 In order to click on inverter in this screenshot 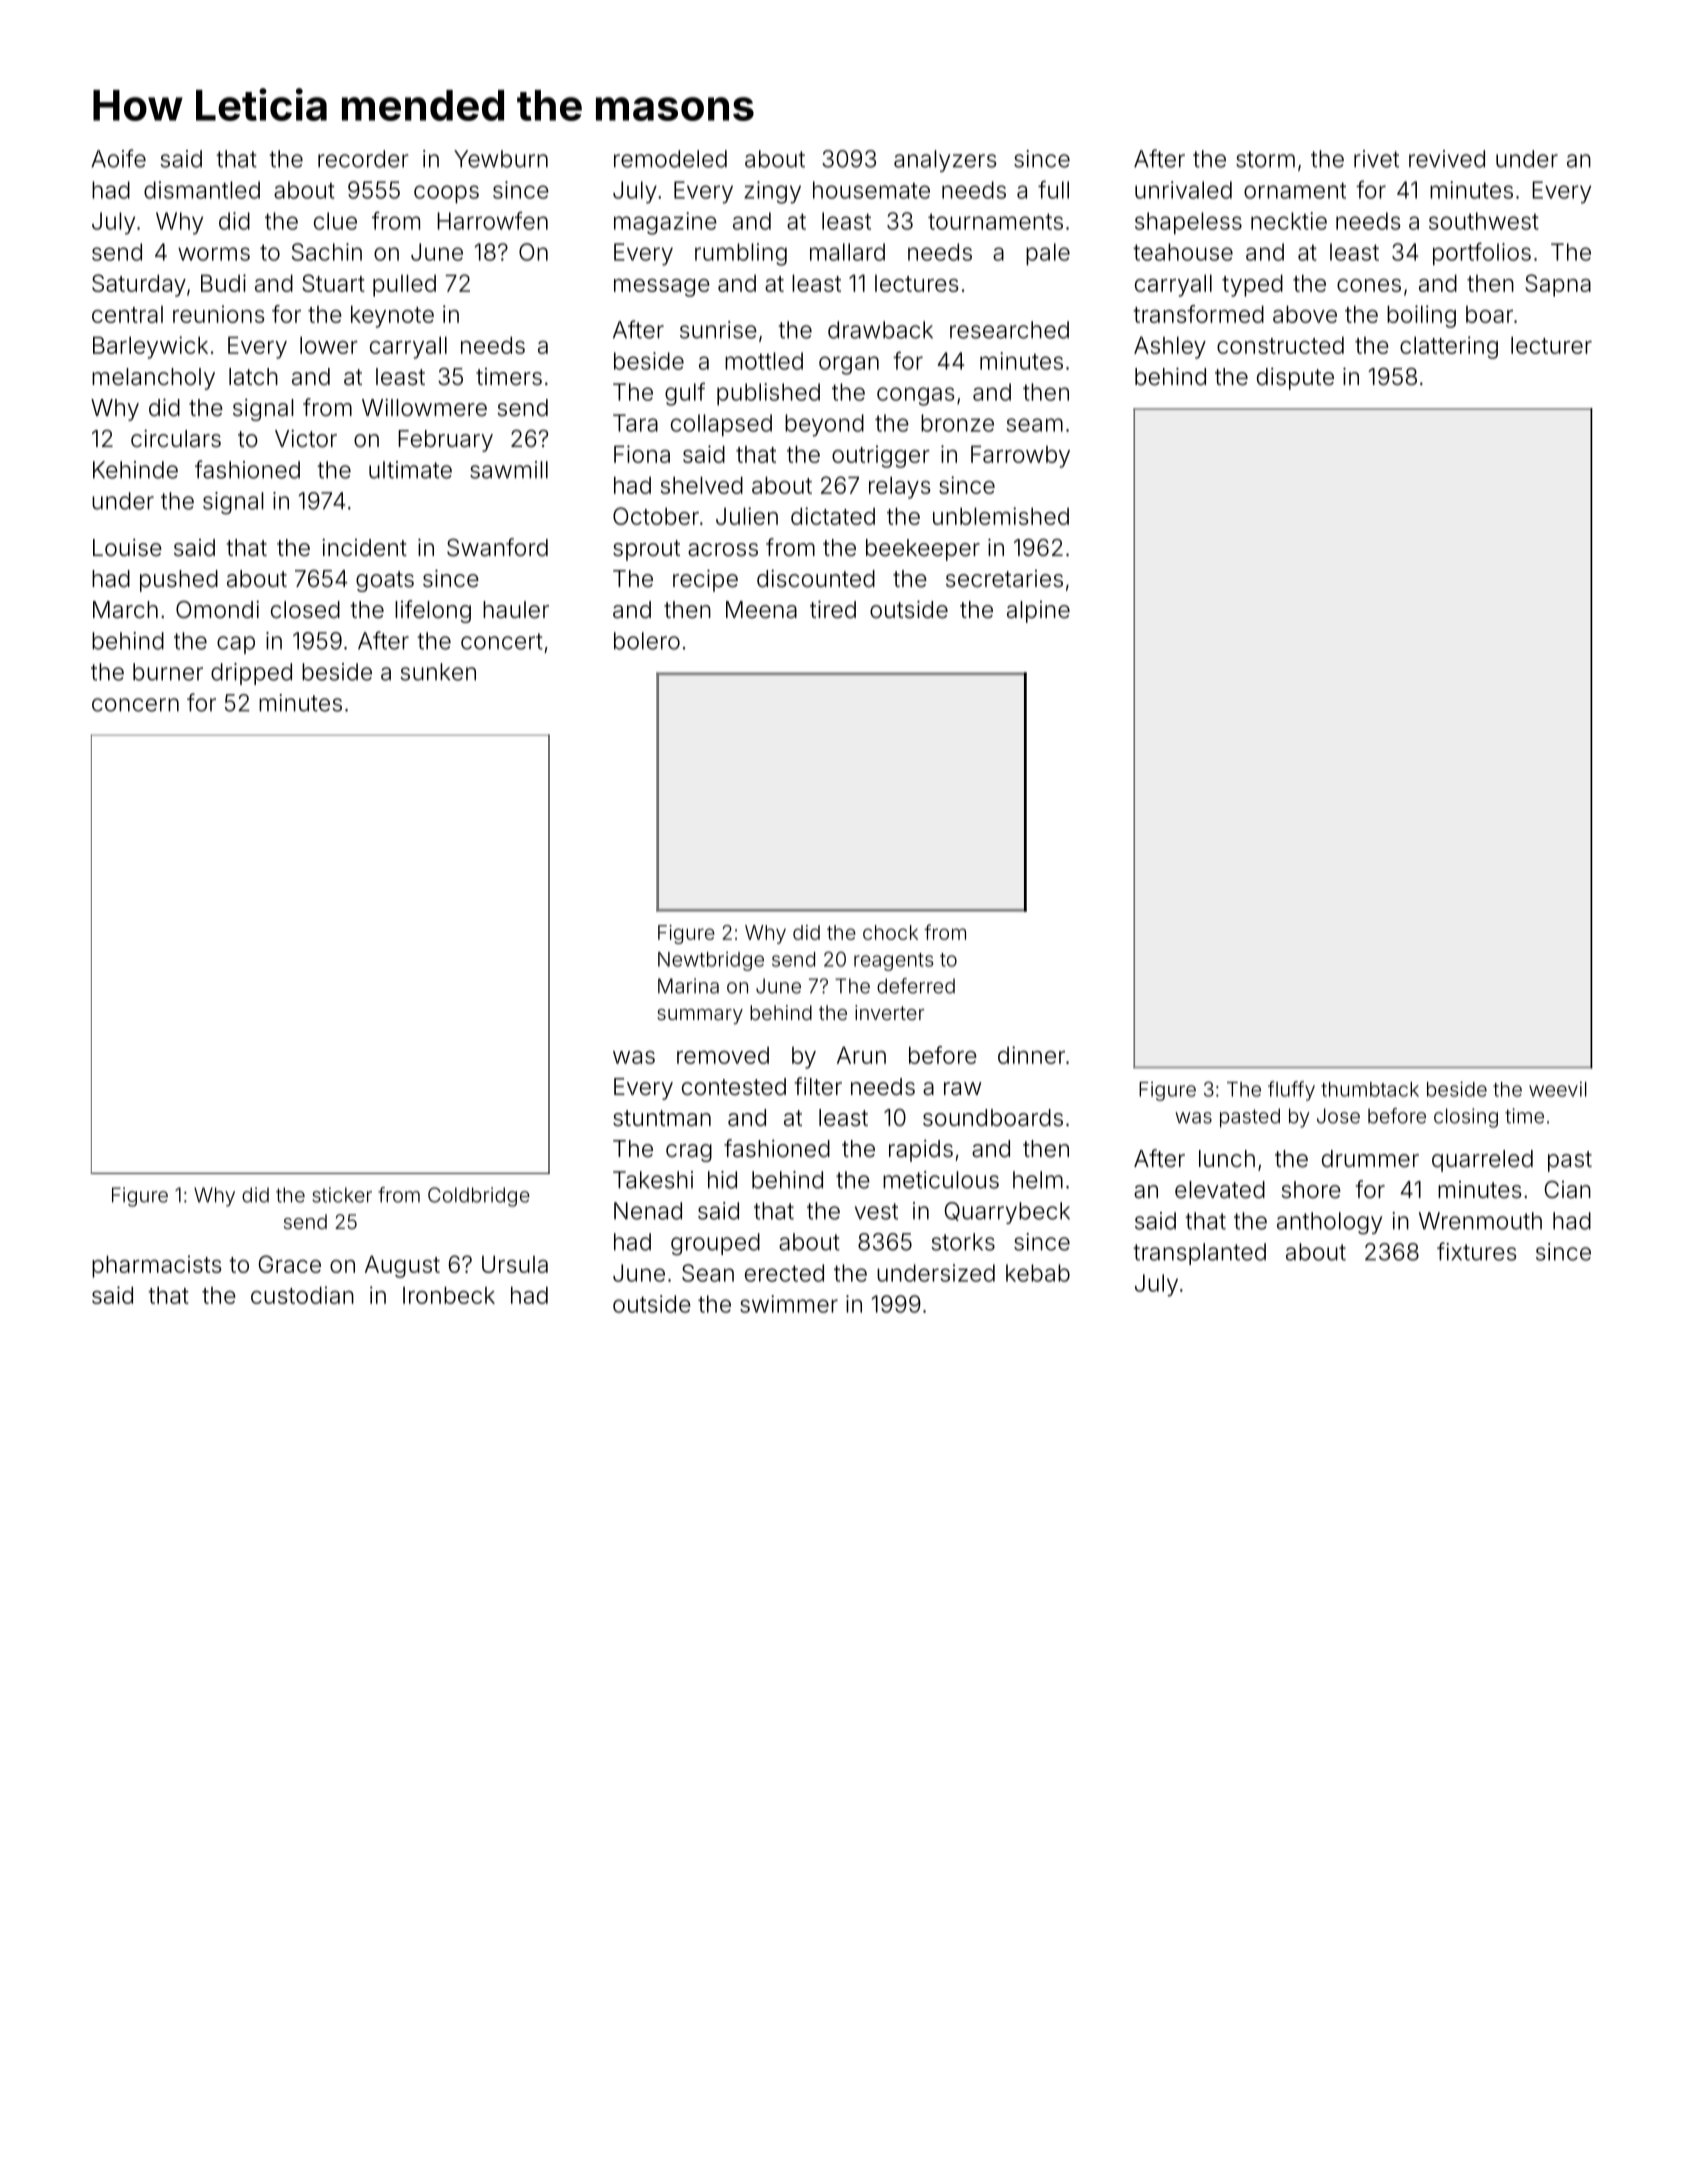, I will do `click(889, 1012)`.
